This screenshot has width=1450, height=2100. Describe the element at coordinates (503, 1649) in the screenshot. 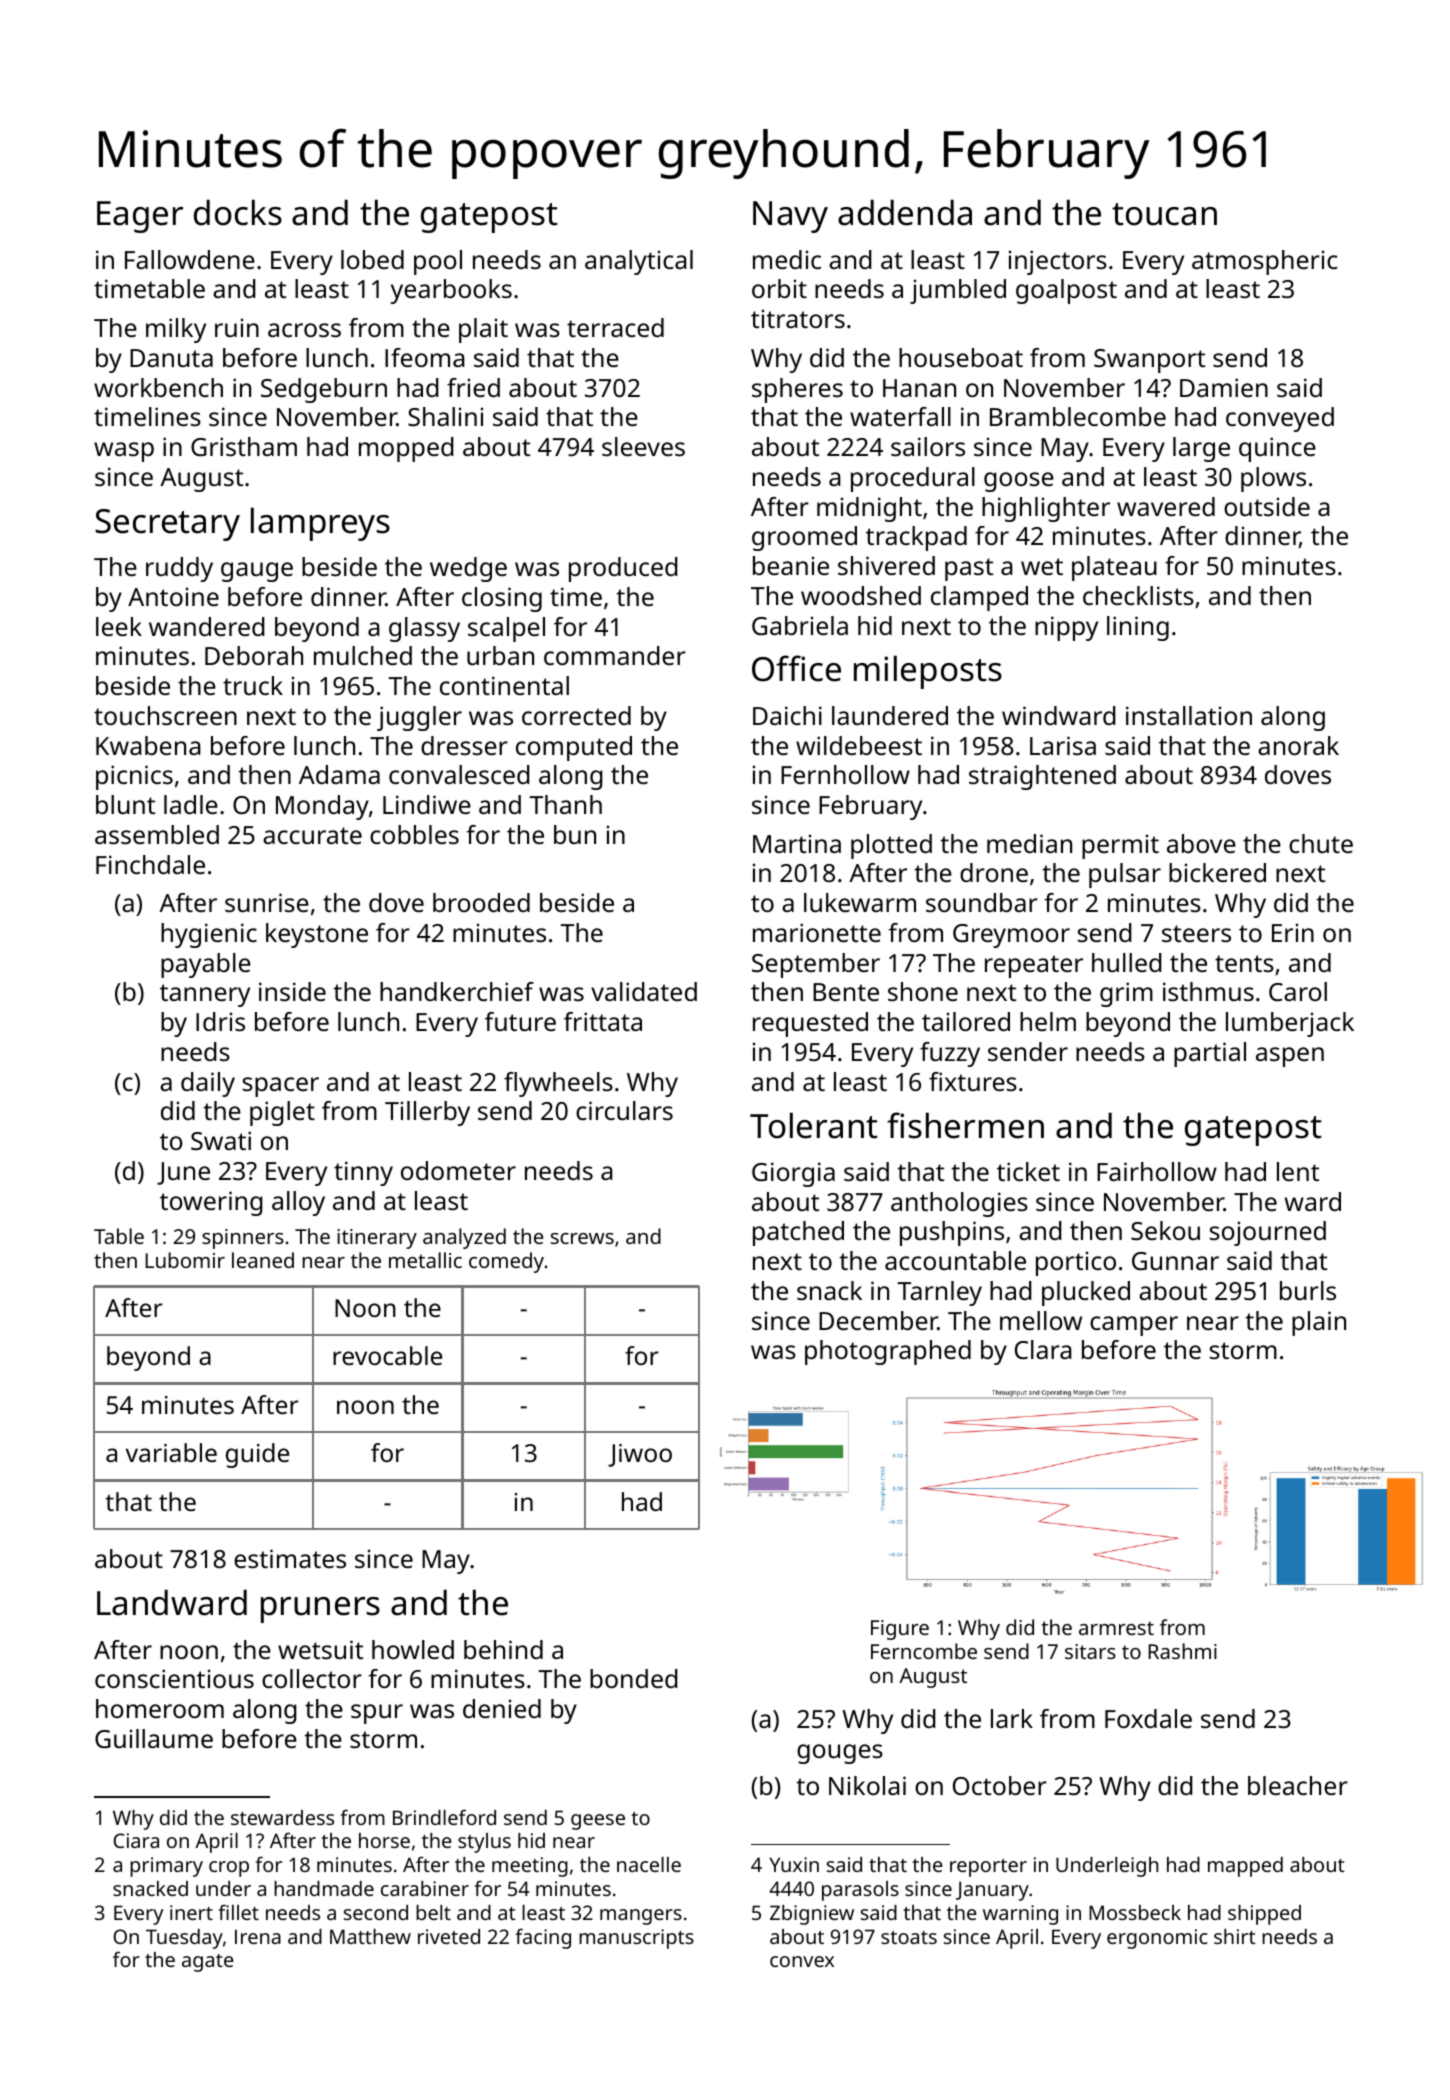

I see `behind` at that location.
